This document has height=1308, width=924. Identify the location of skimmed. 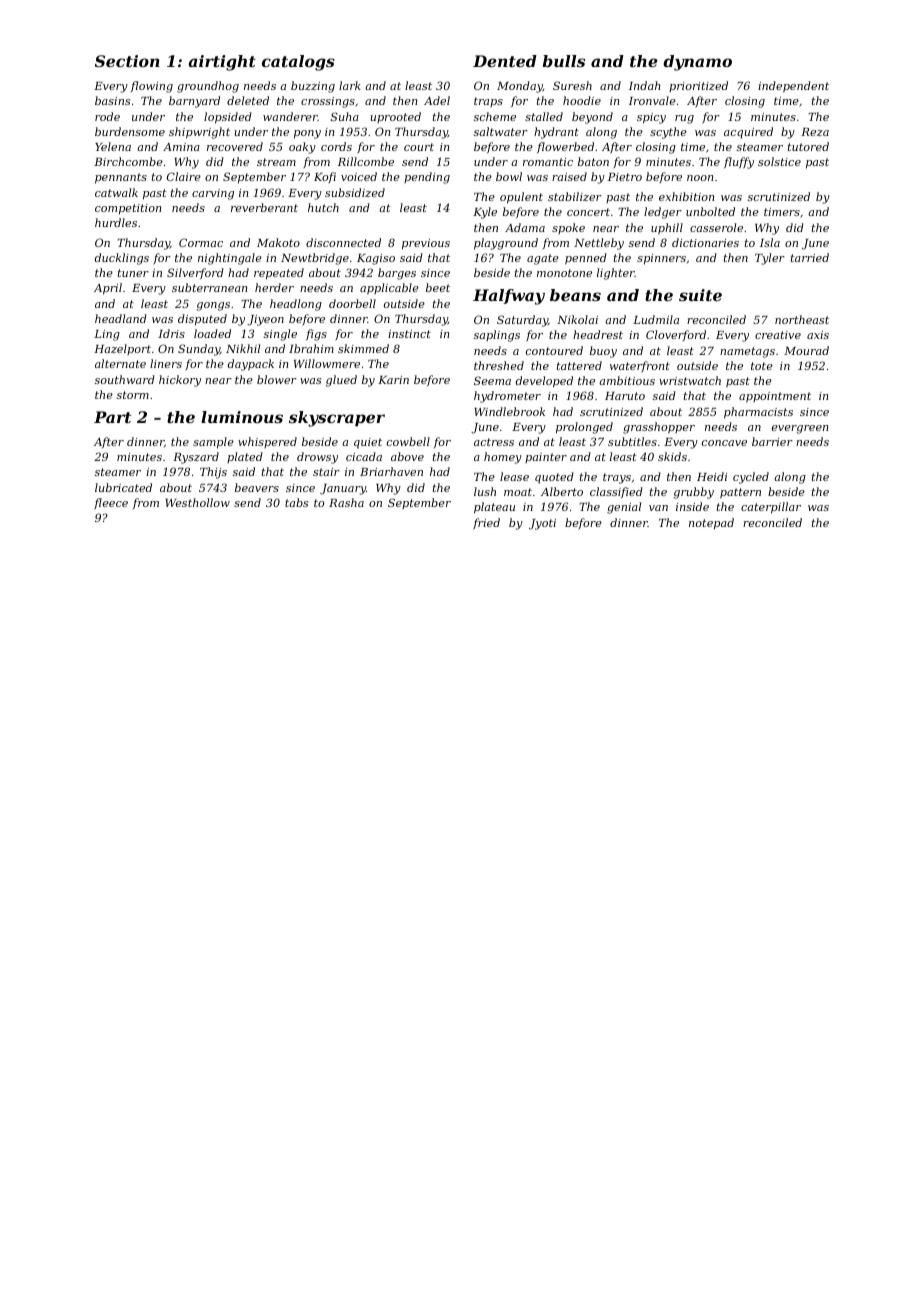
(363, 348).
